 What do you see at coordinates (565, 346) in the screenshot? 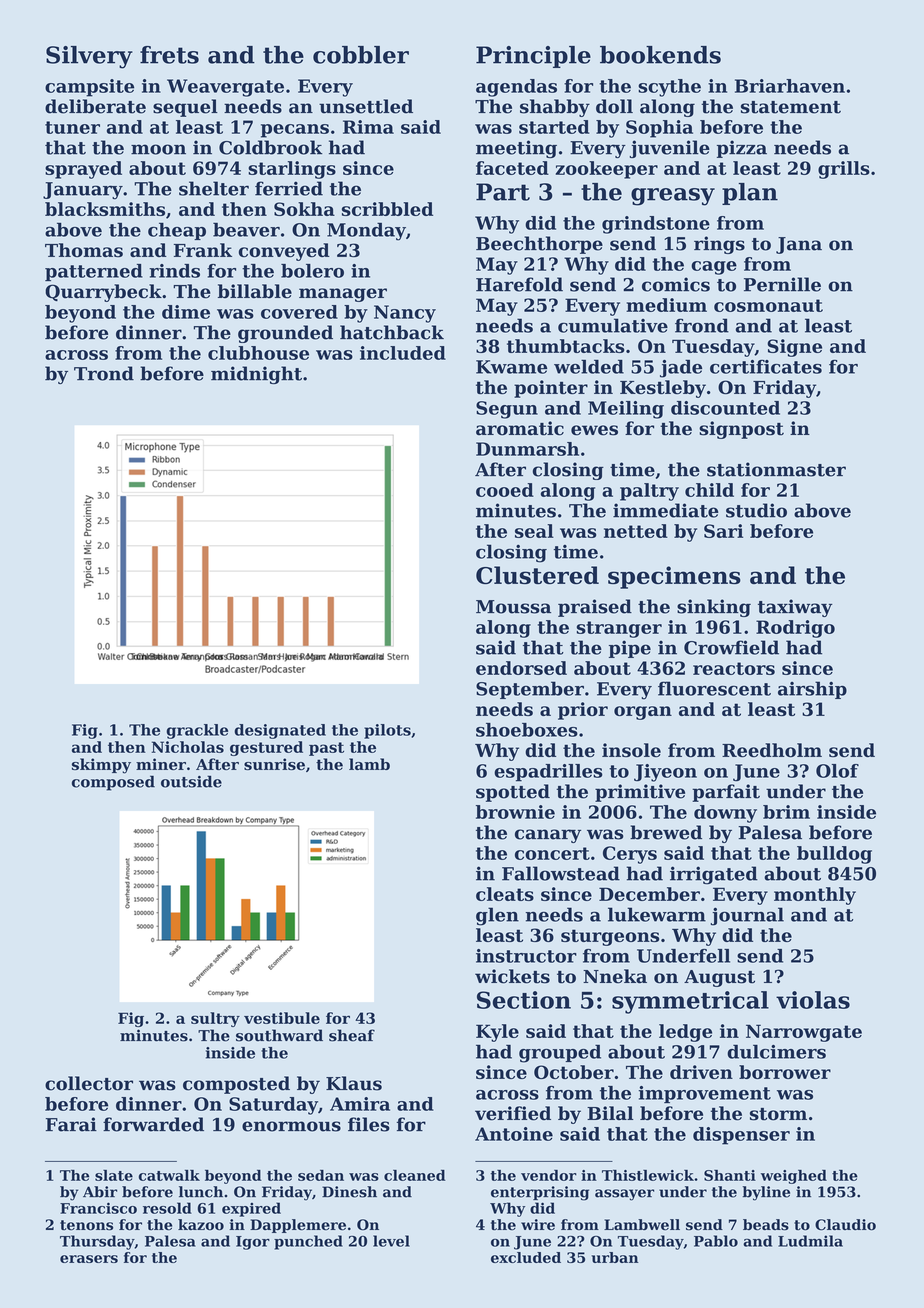
I see `thumbtacks` at bounding box center [565, 346].
